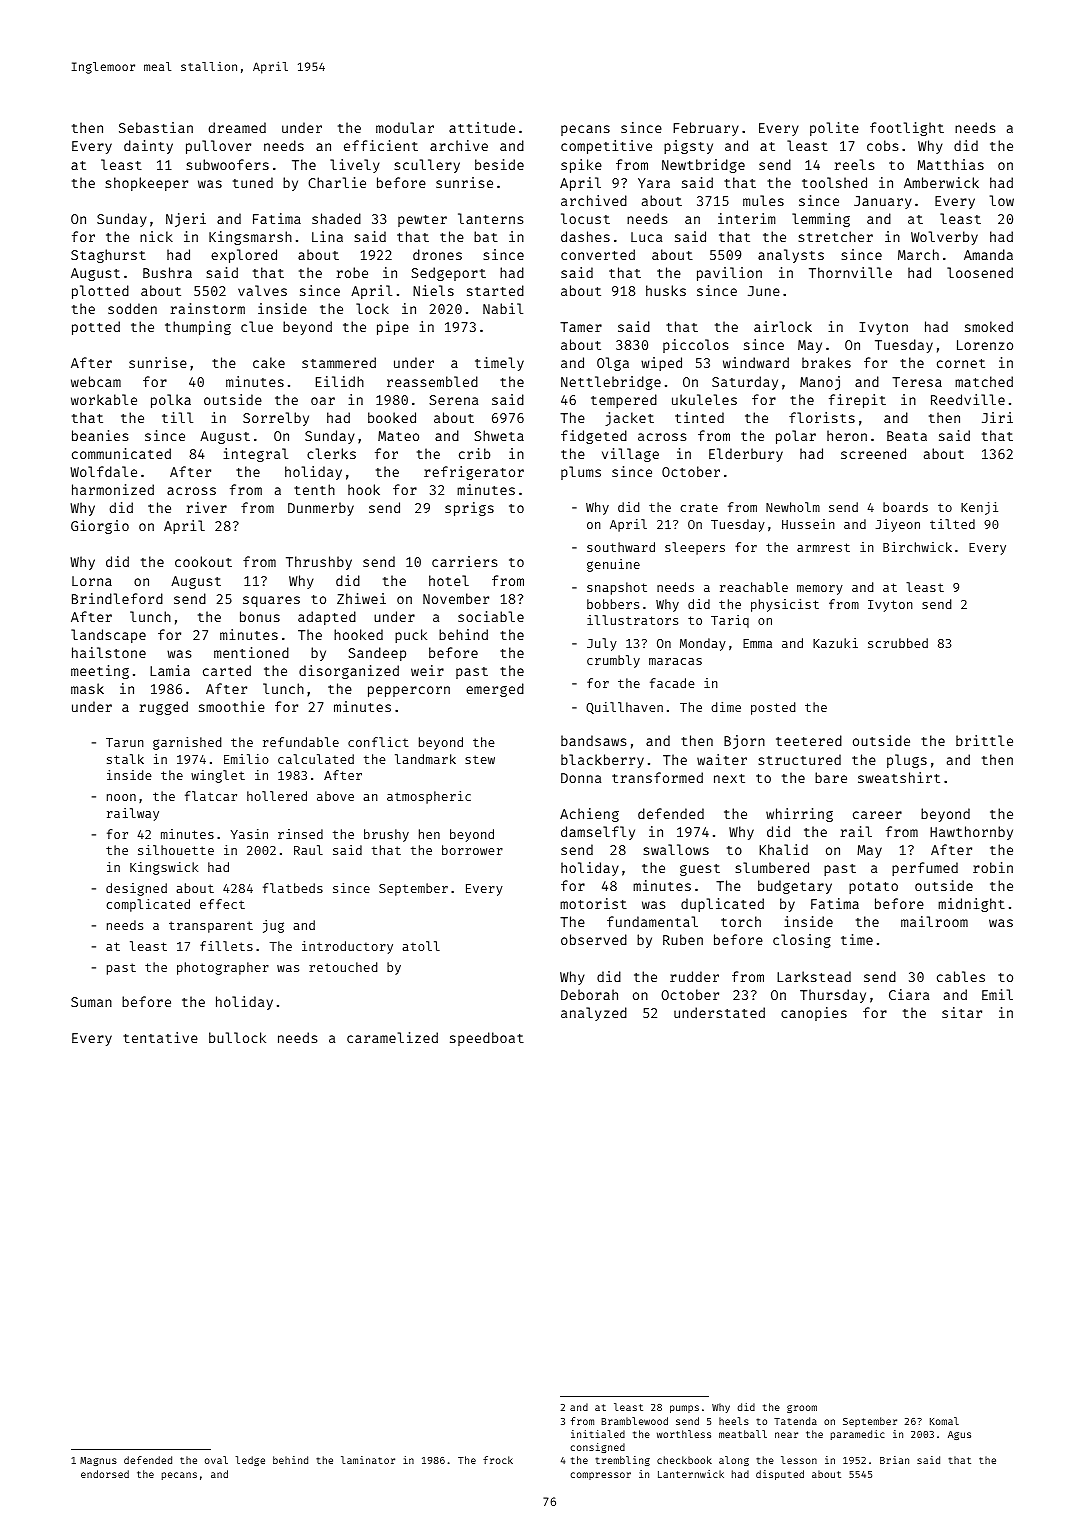 The height and width of the document is (1535, 1085). I want to click on midnight, so click(971, 905).
